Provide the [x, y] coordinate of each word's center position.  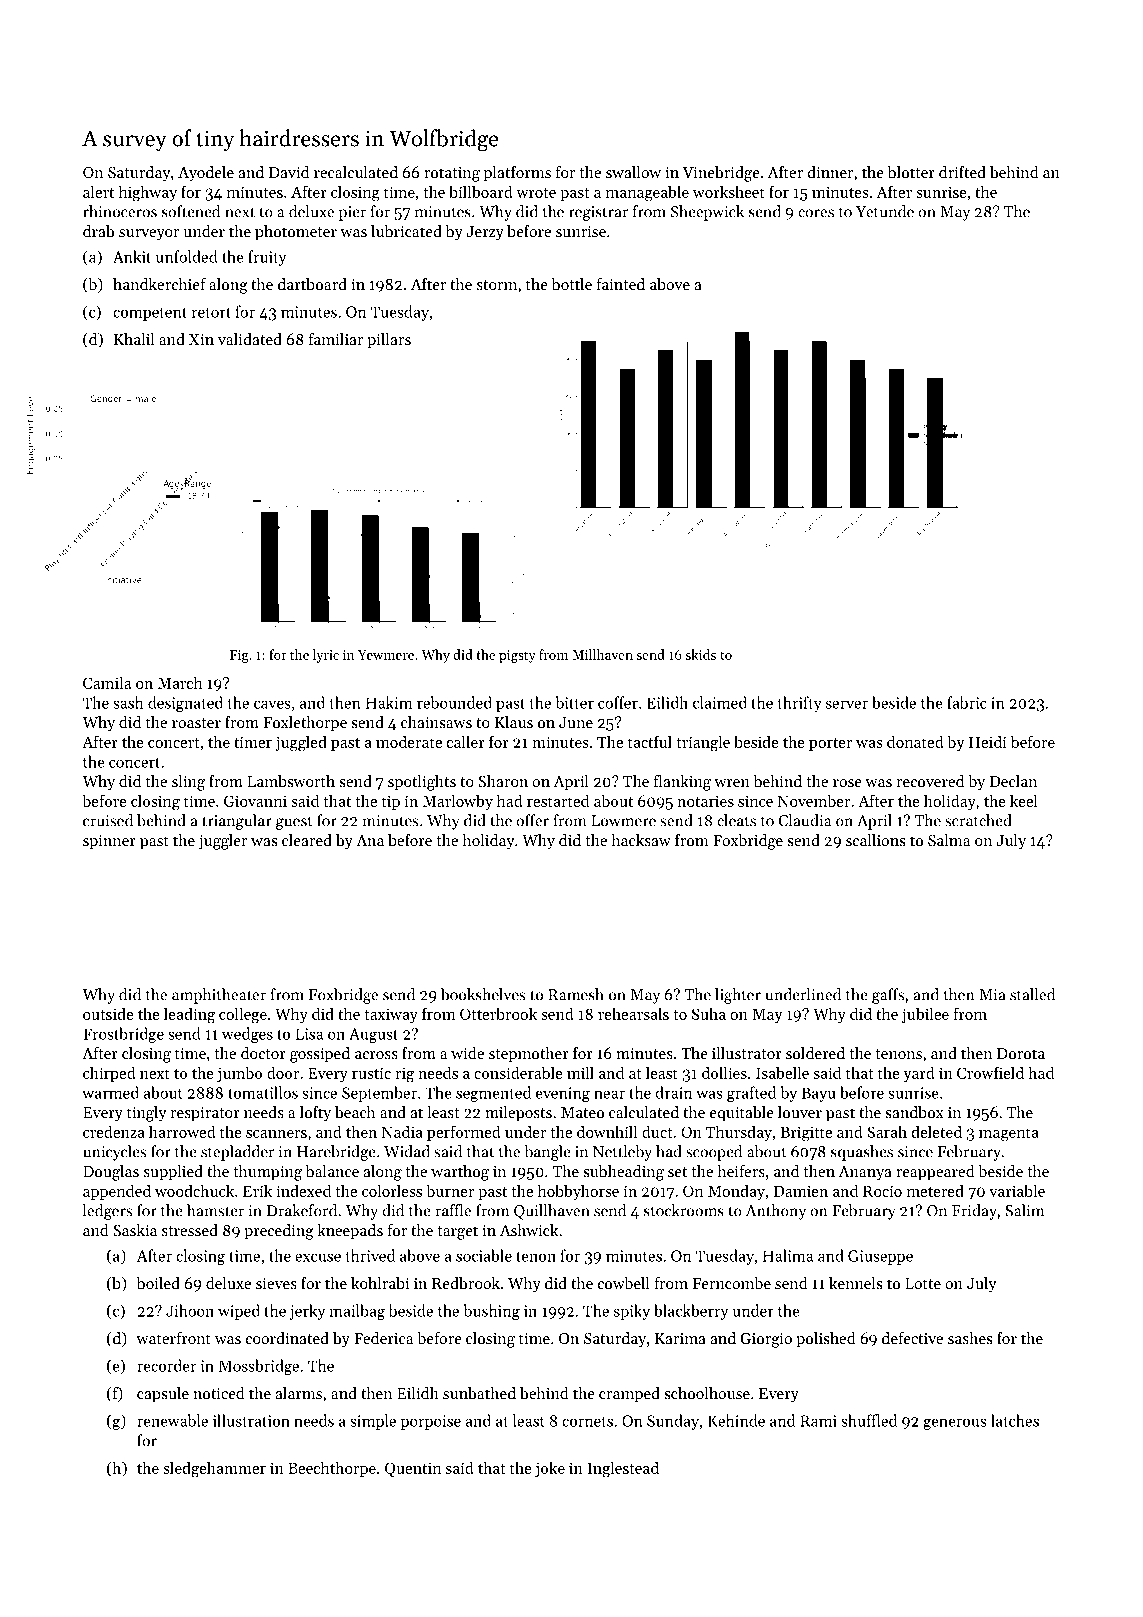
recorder [166, 1365]
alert [98, 191]
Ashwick [529, 1230]
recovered [930, 781]
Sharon [503, 781]
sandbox [914, 1112]
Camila [107, 682]
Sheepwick [707, 213]
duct [657, 1131]
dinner [830, 172]
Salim [1024, 1210]
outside [108, 1013]
